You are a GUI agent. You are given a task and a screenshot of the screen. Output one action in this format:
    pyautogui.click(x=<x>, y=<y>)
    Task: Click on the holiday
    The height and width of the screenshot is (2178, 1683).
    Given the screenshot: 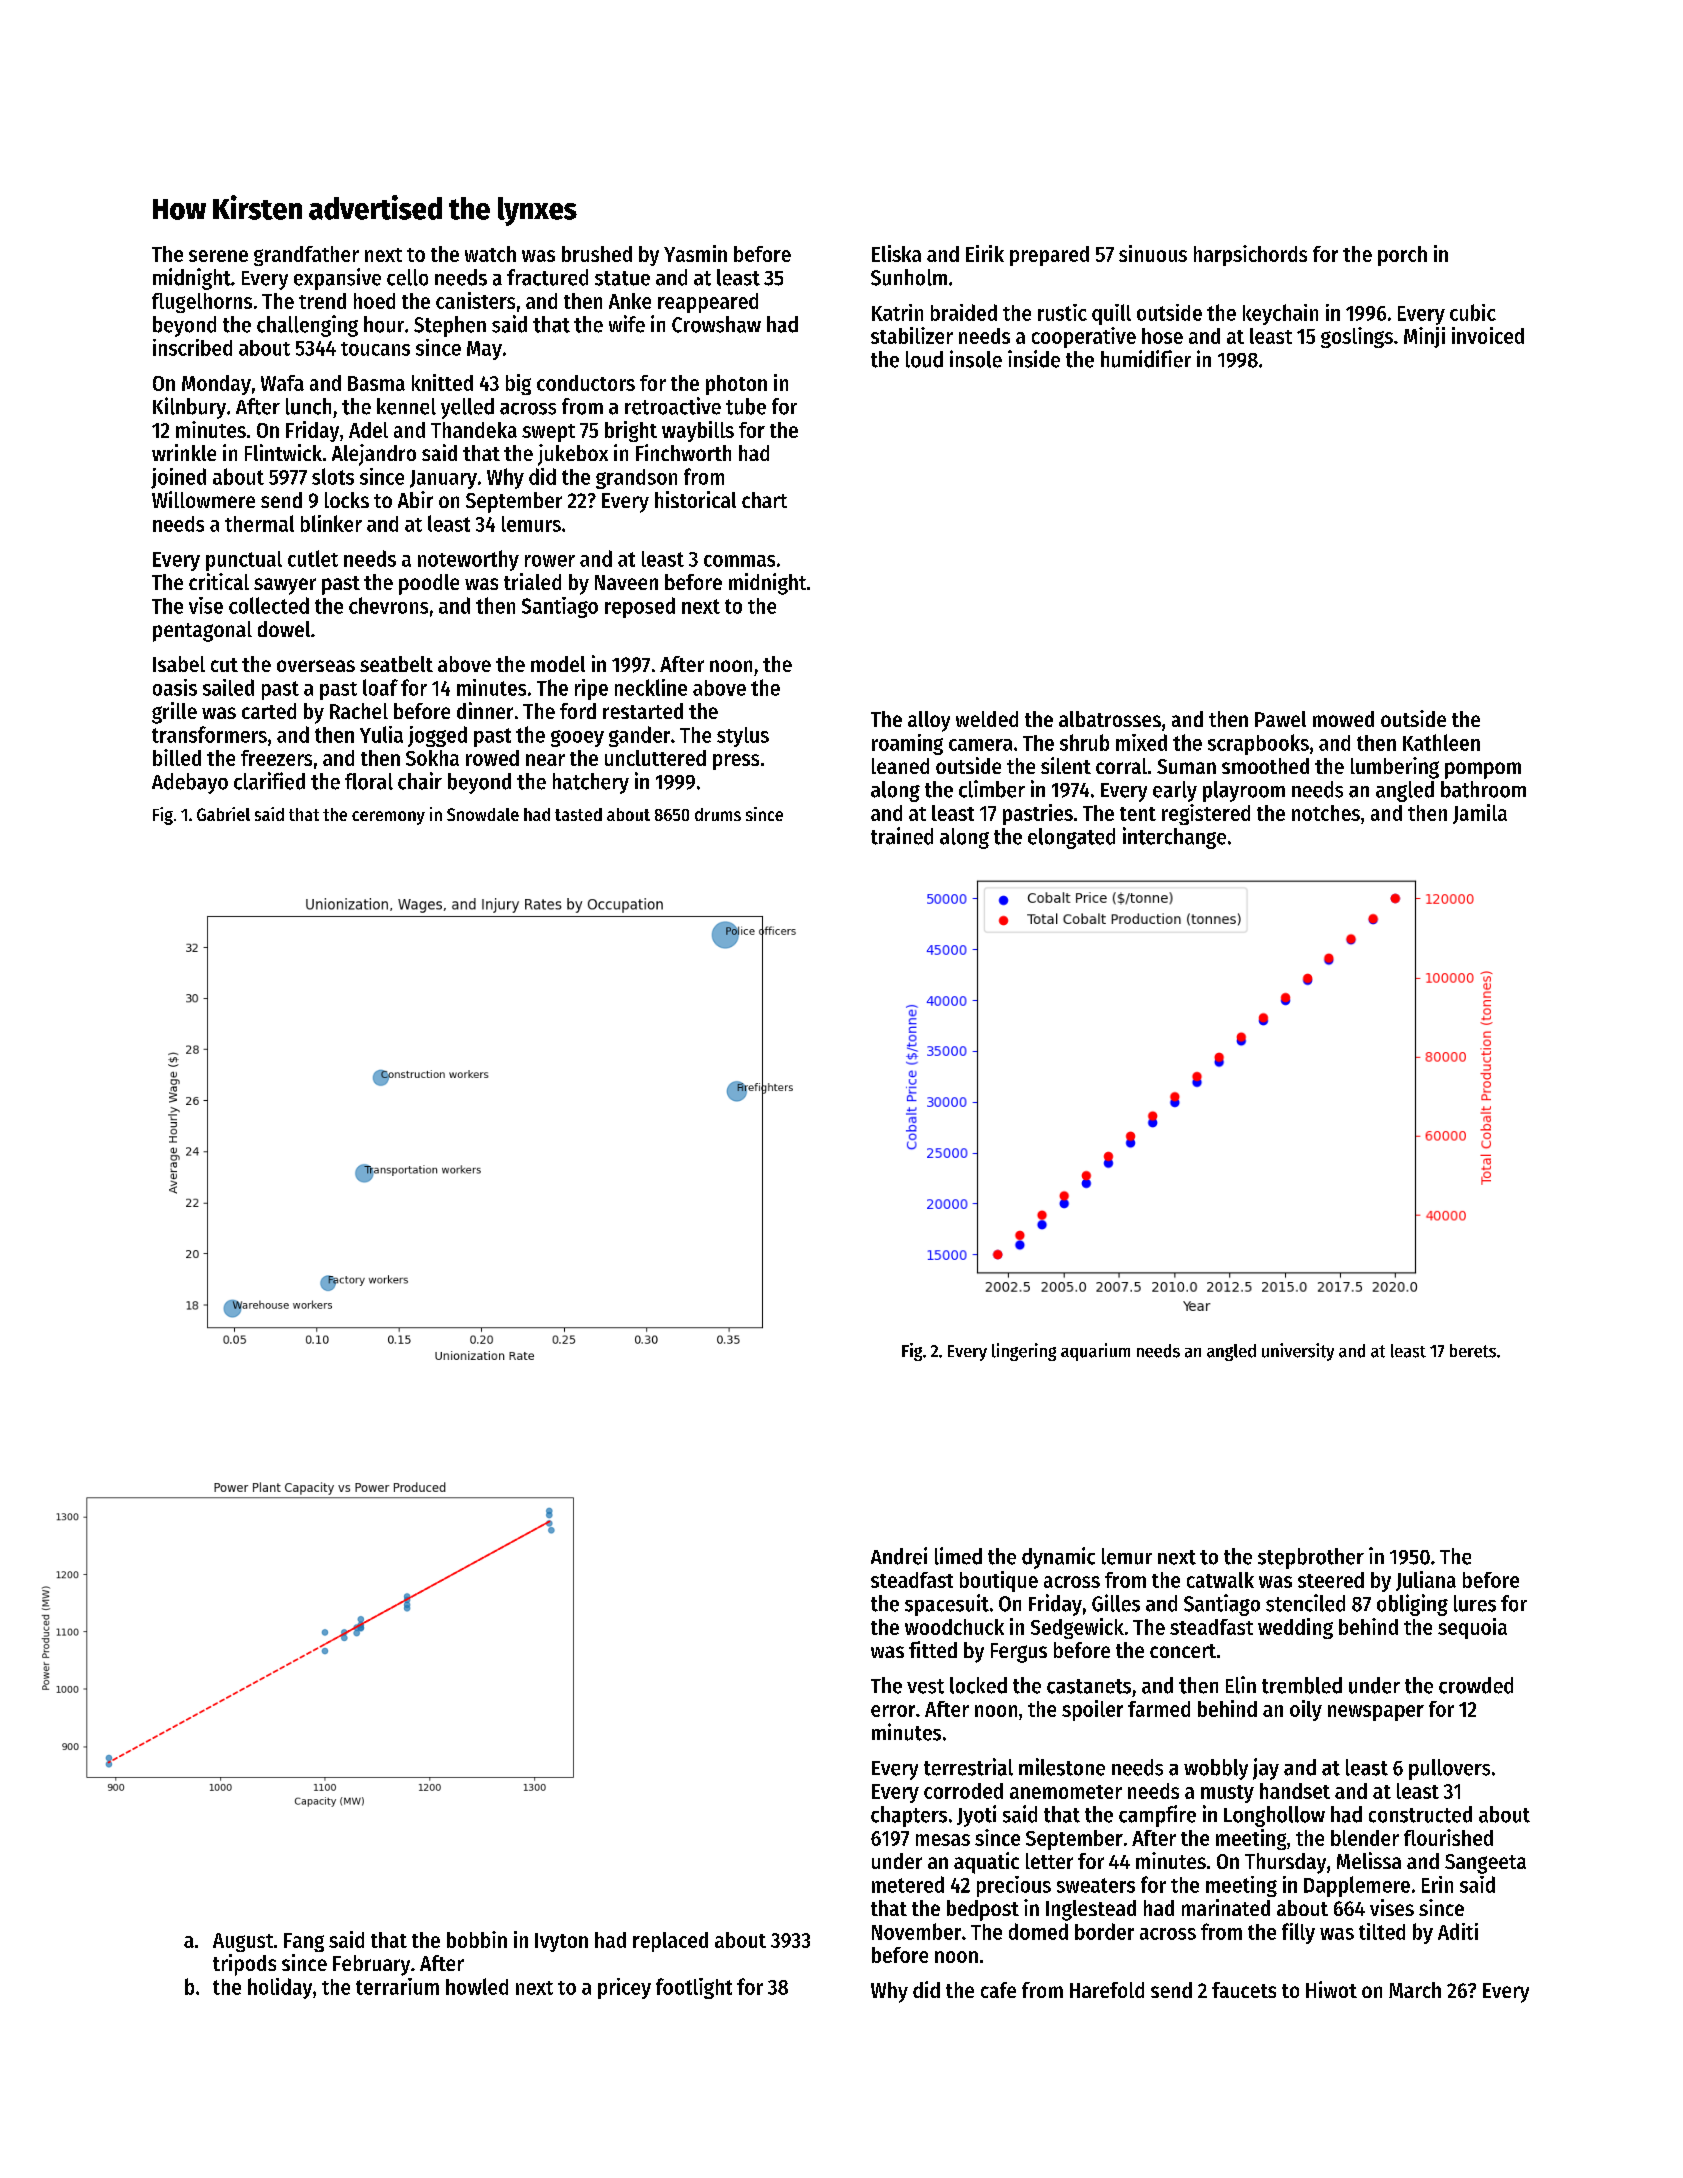 What is the action you would take?
    pyautogui.click(x=280, y=1988)
